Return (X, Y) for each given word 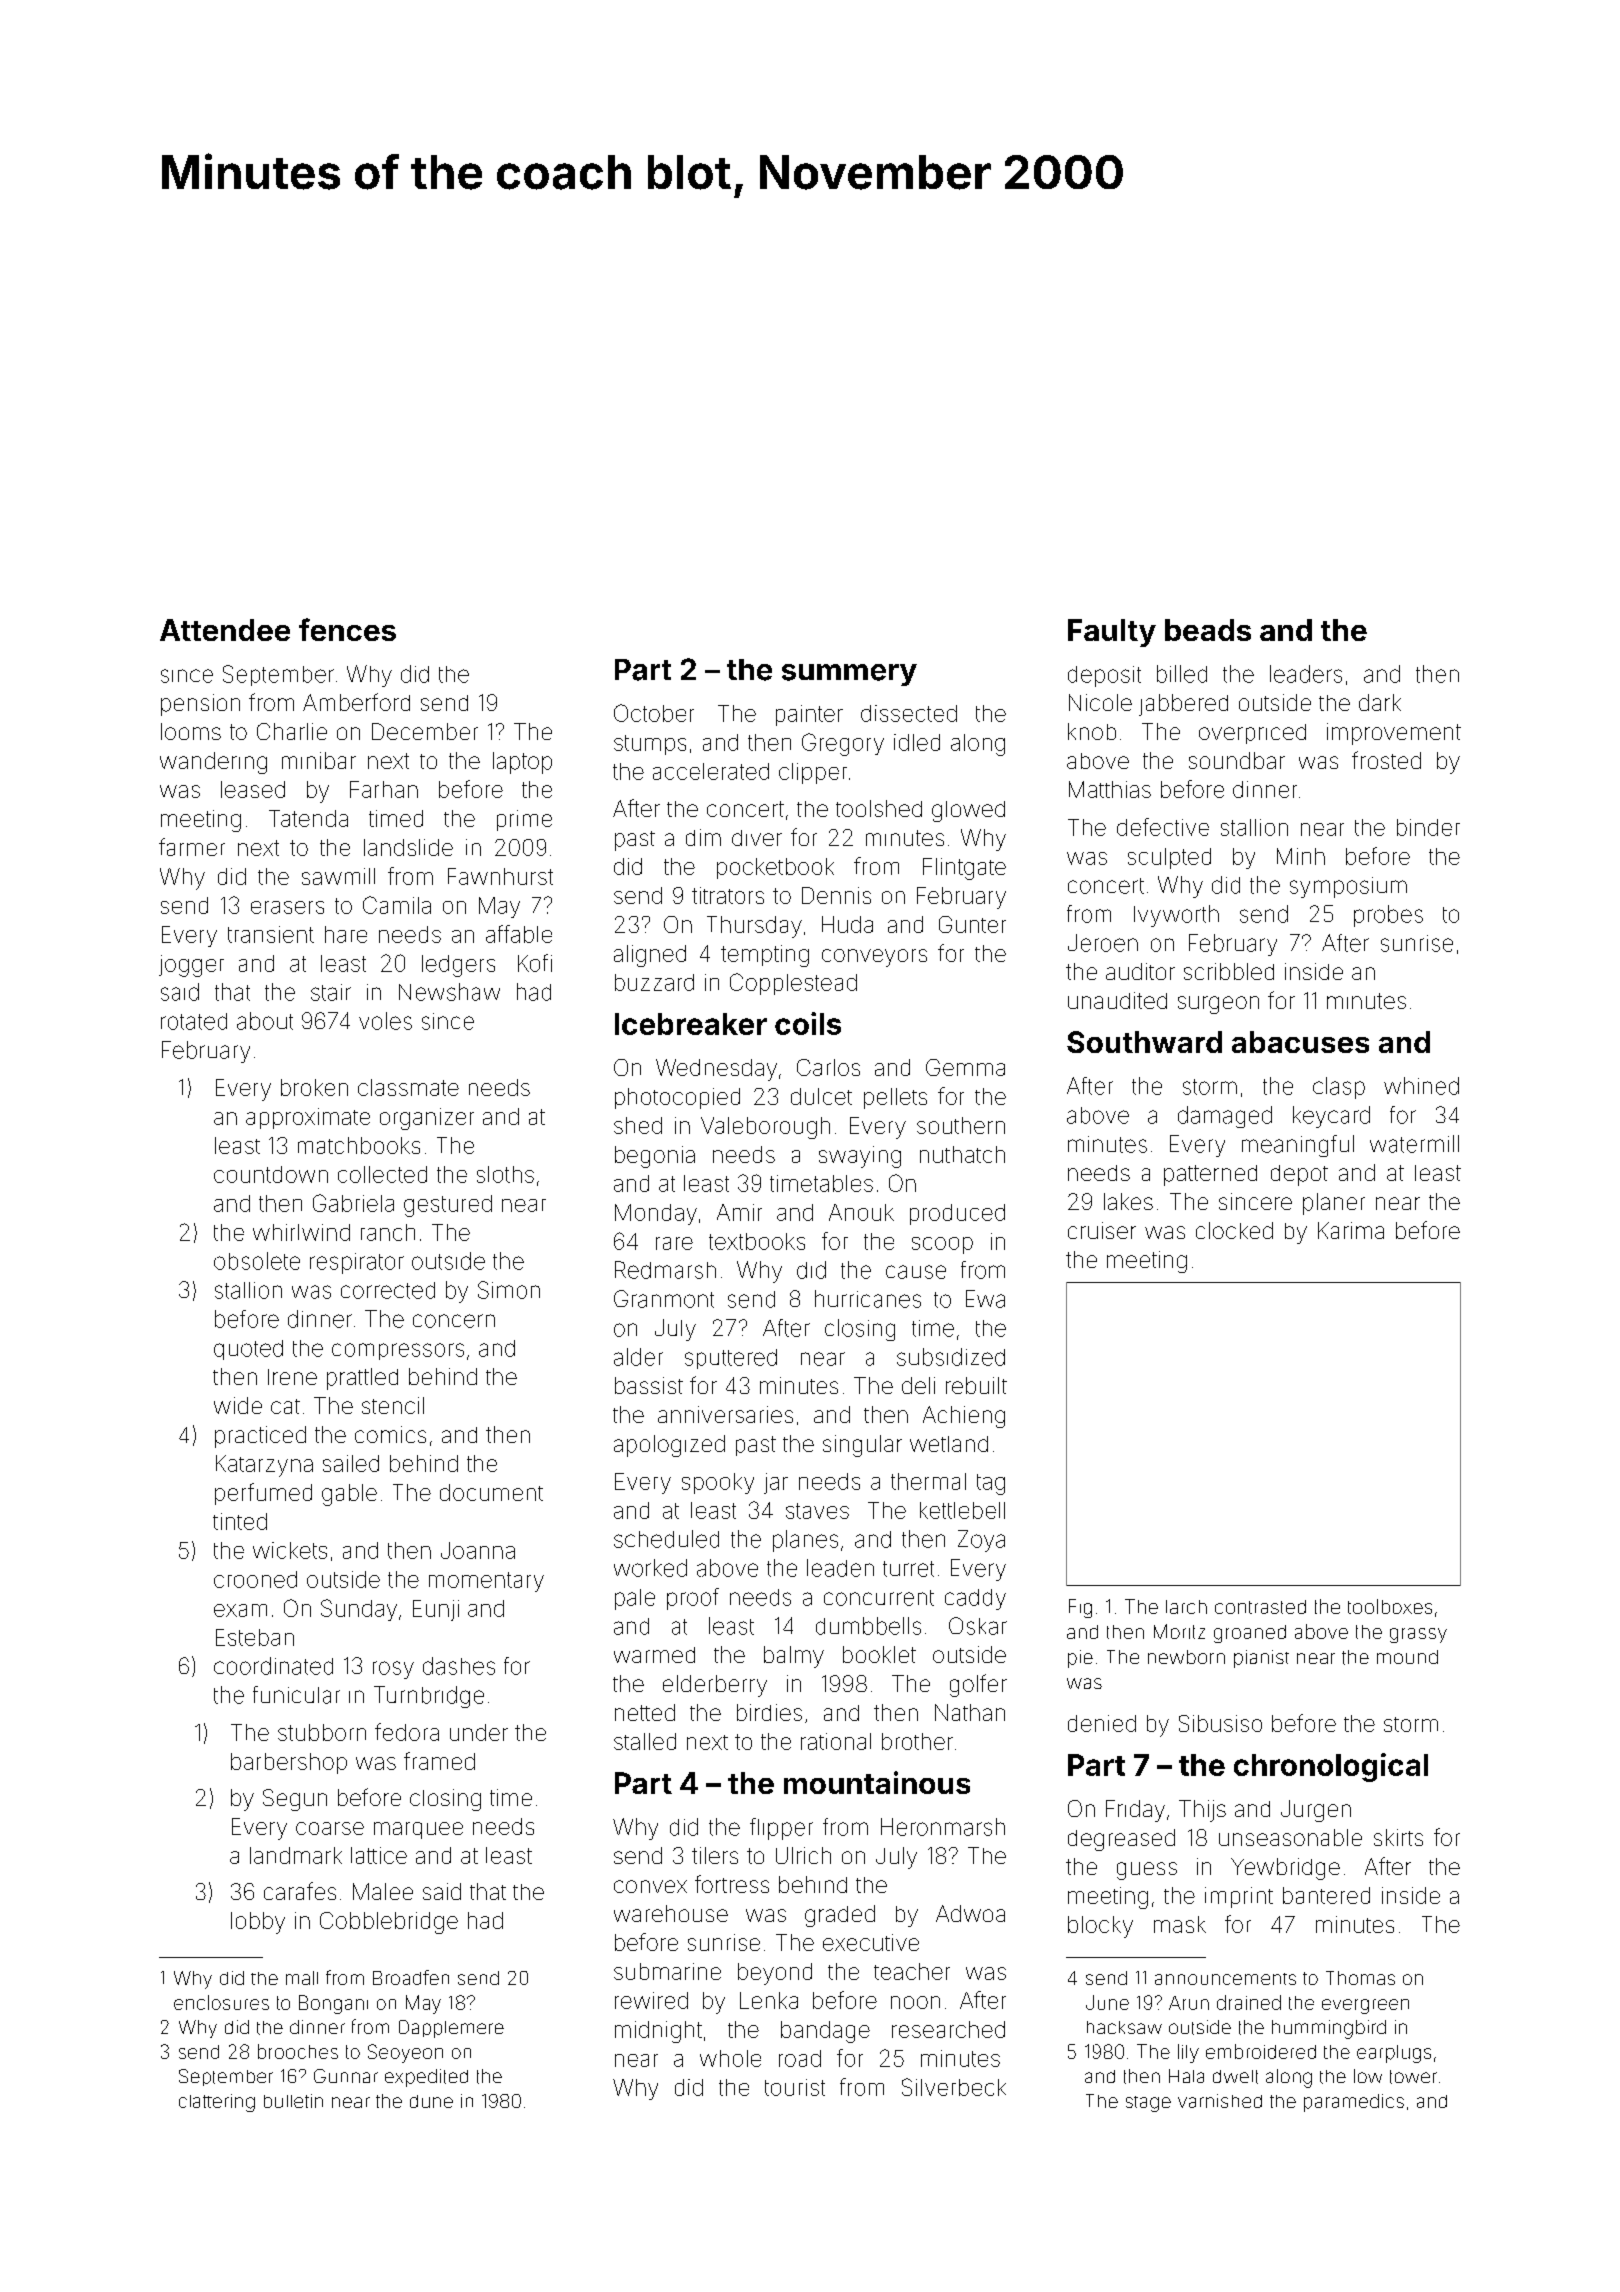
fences (347, 629)
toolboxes (1390, 1606)
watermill (1414, 1144)
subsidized (951, 1357)
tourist (795, 2087)
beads (1208, 630)
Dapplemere (451, 2029)
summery (849, 675)
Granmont (664, 1299)
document (491, 1492)
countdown (271, 1174)
